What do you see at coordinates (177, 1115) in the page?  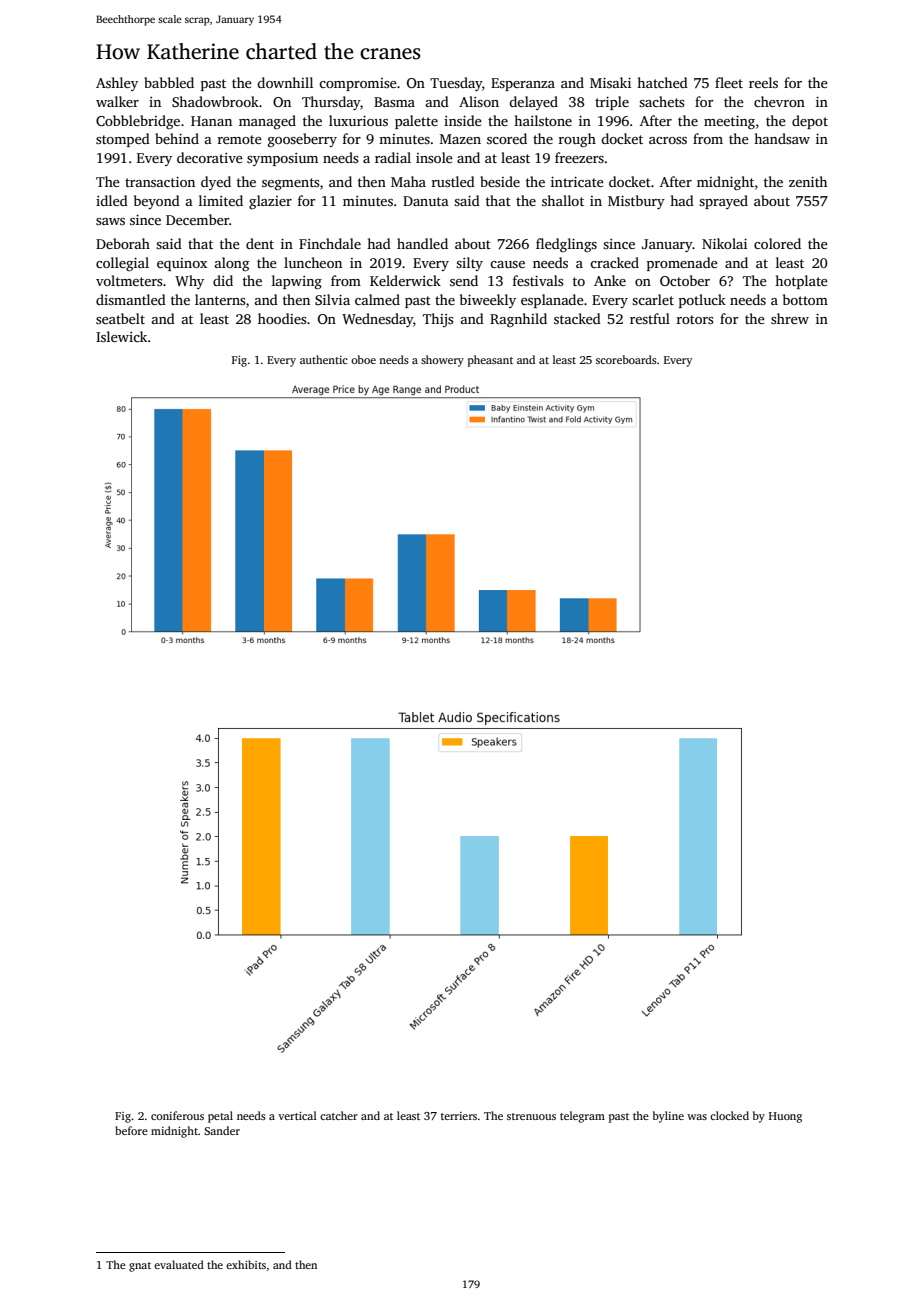 I see `coniferous` at bounding box center [177, 1115].
